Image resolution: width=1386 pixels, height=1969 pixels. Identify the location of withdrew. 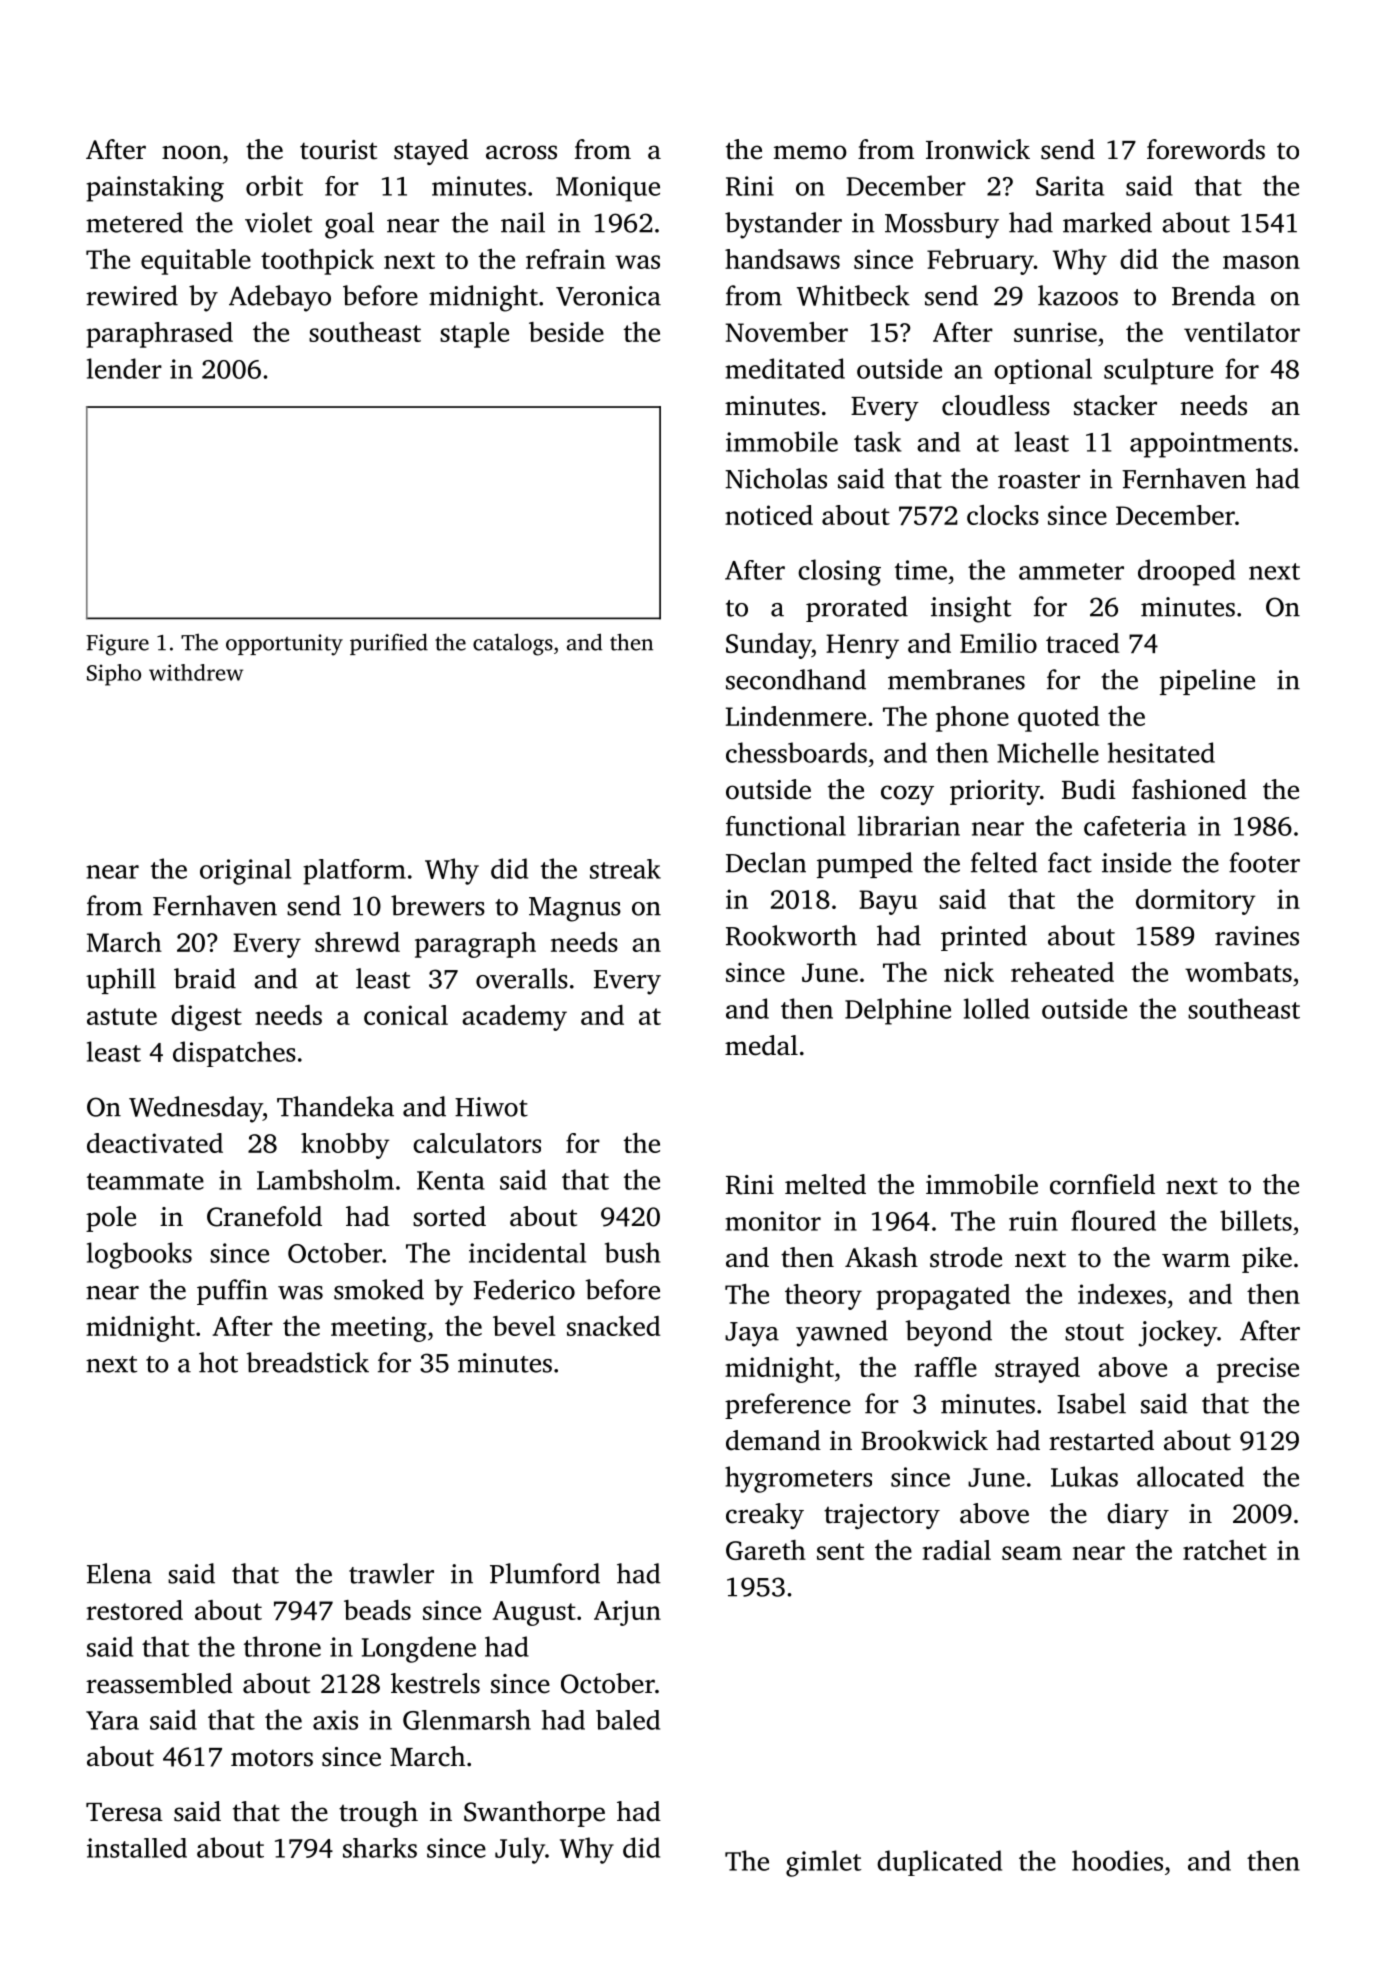
(196, 672).
